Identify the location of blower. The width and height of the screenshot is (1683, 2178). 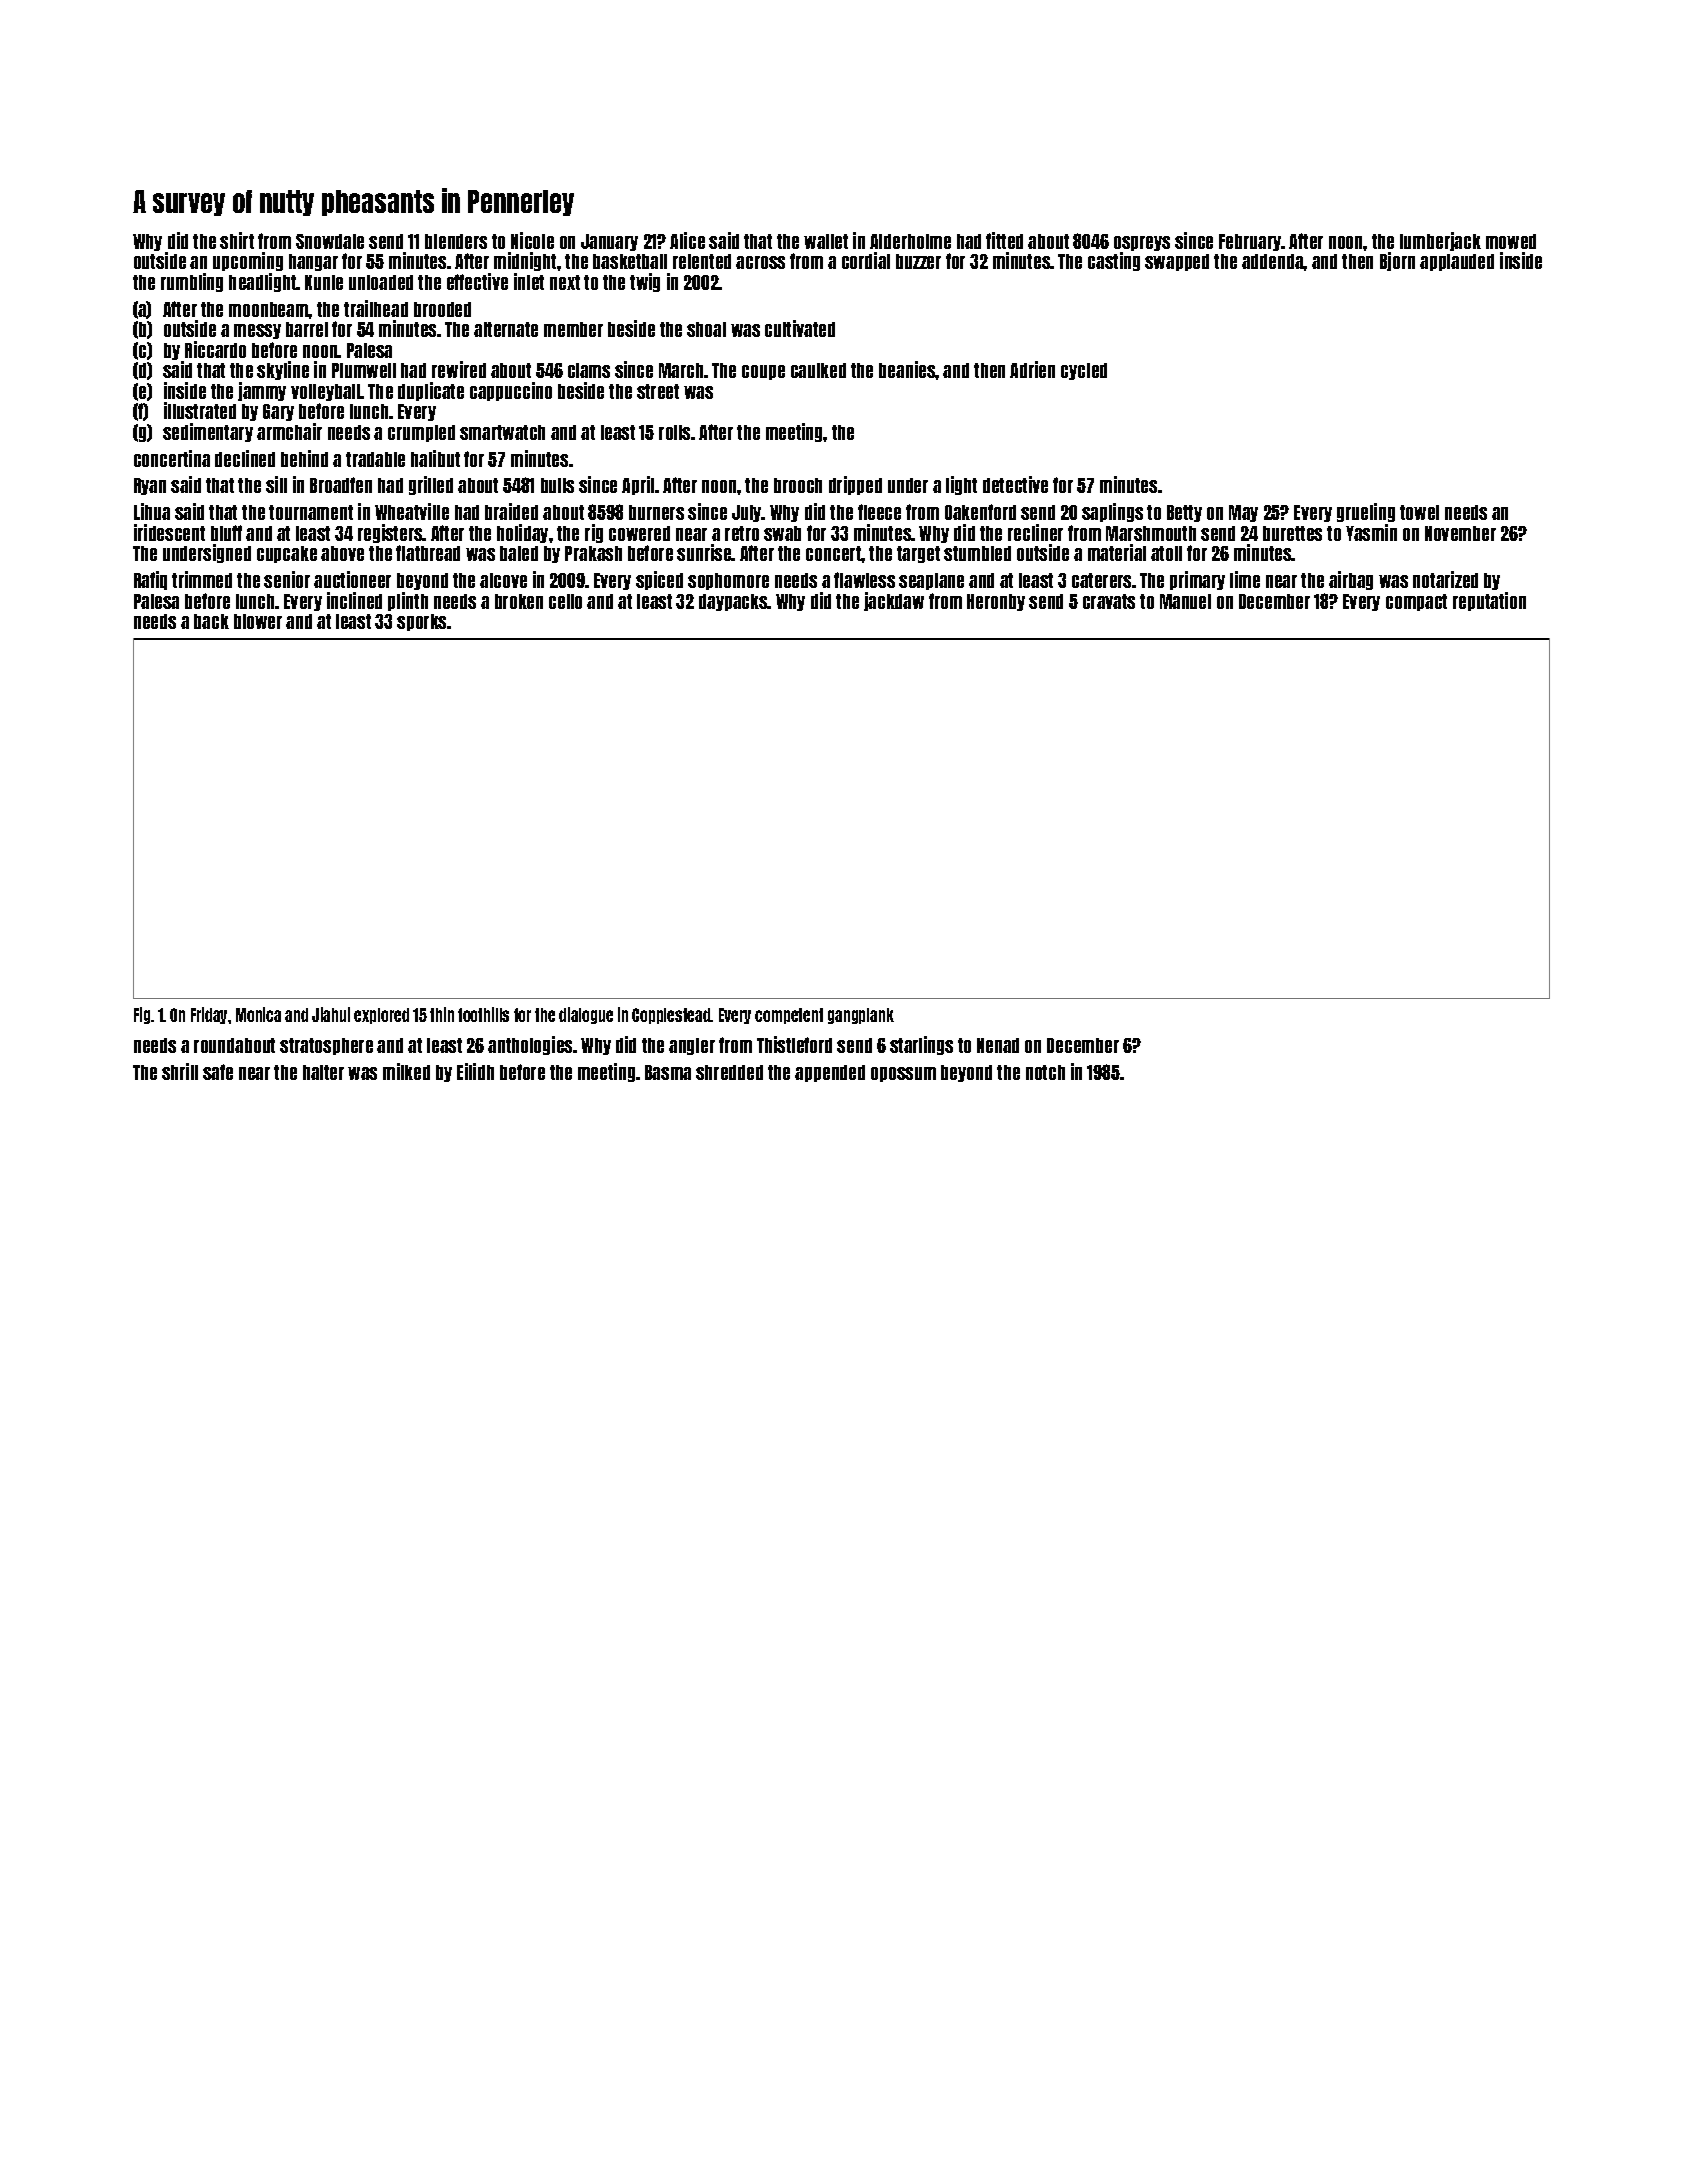
(258, 621).
